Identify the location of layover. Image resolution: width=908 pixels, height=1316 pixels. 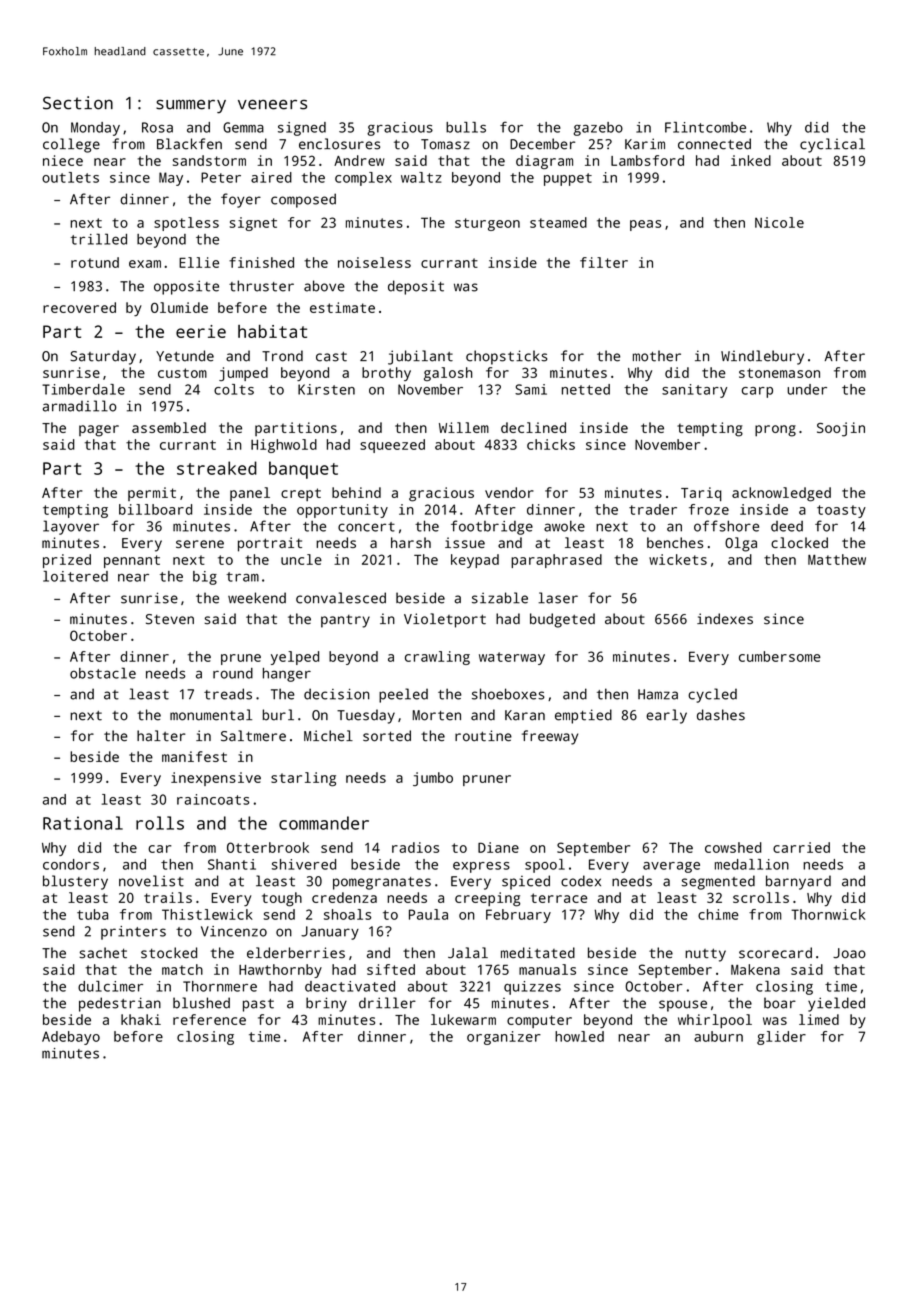
(71, 527).
